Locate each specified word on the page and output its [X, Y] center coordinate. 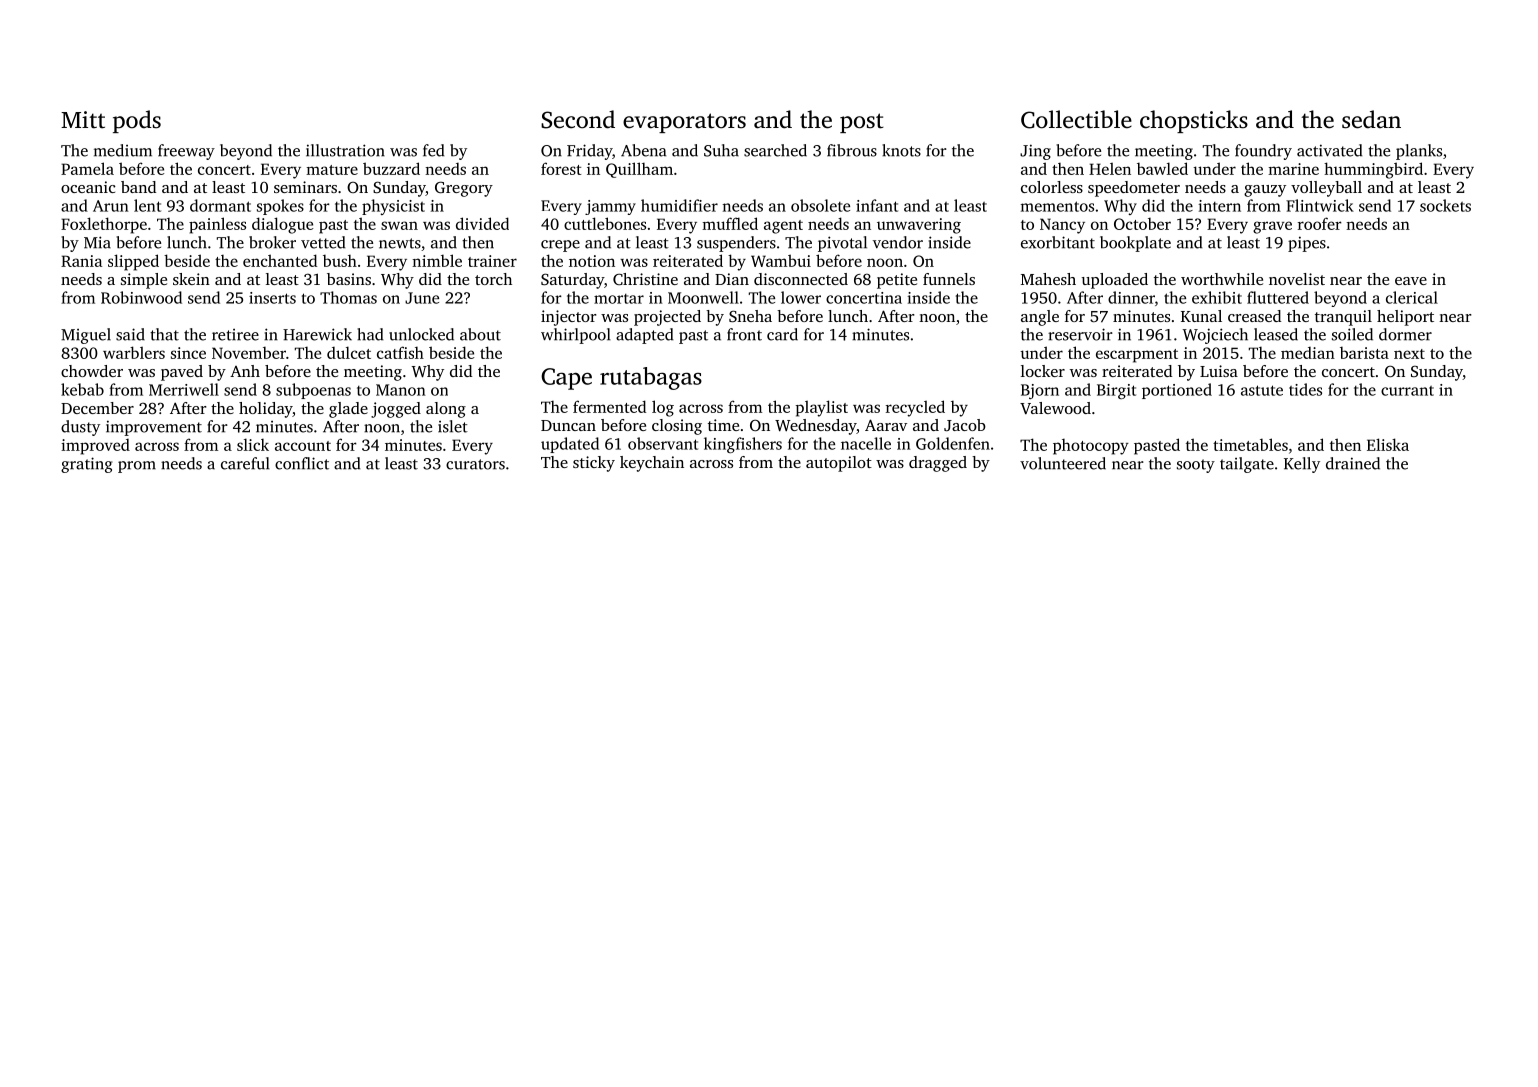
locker [1043, 371]
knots [901, 150]
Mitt [83, 120]
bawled [1162, 168]
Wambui [781, 260]
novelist [1297, 279]
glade [348, 410]
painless [217, 225]
